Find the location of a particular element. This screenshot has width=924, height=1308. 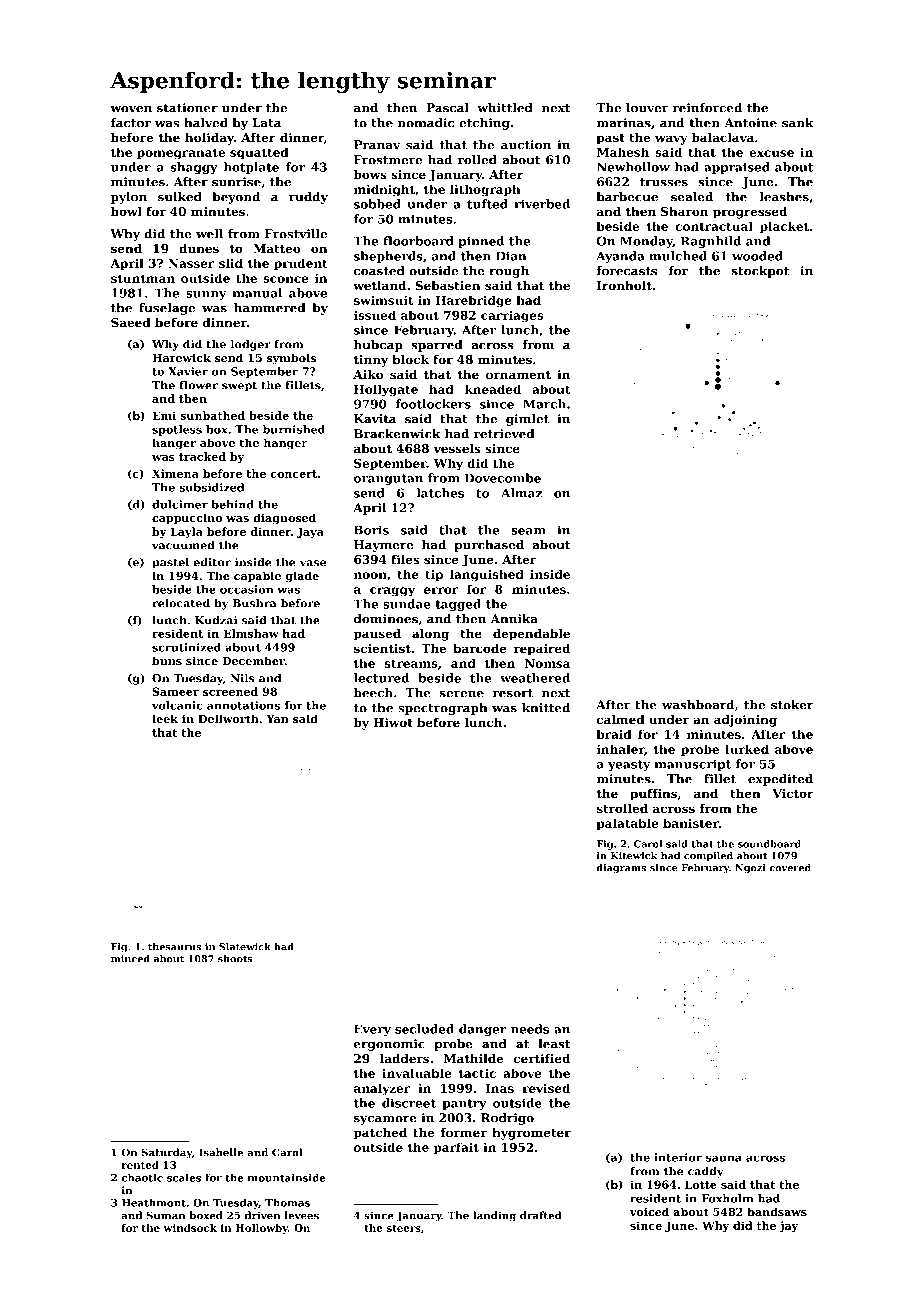

seam is located at coordinates (528, 531).
